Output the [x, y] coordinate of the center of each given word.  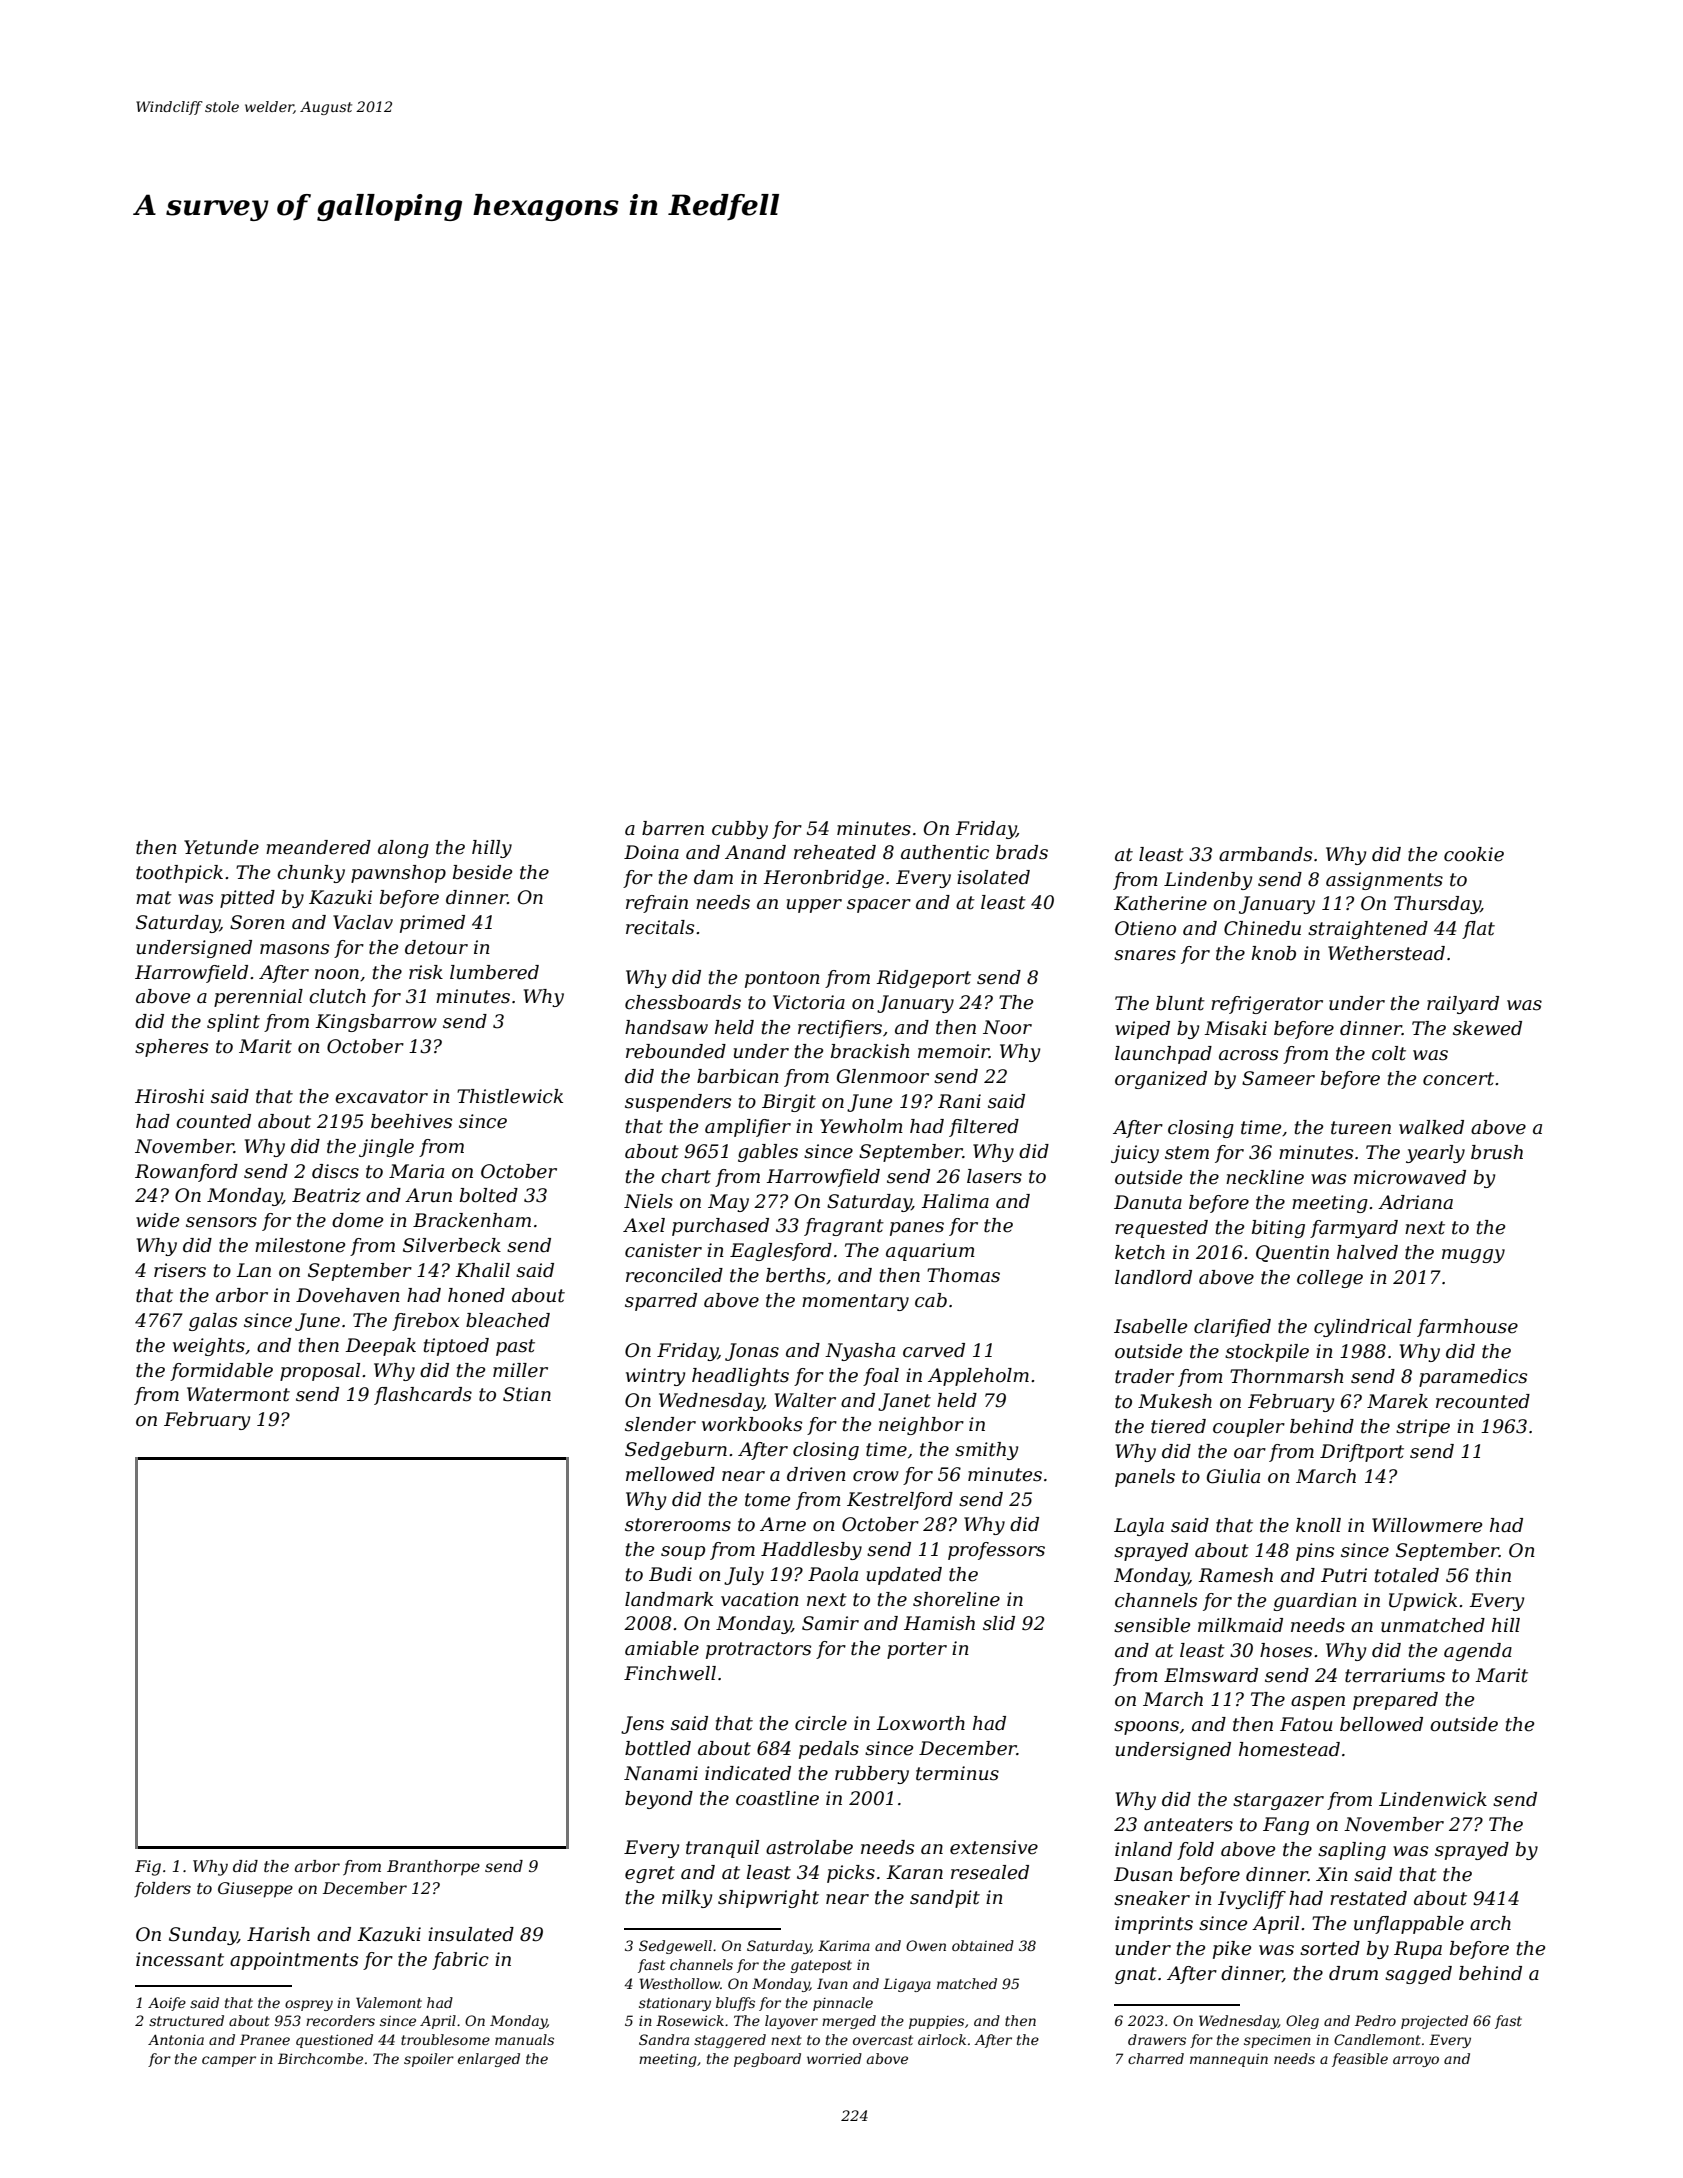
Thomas [963, 1275]
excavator [381, 1097]
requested [1161, 1229]
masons [294, 949]
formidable [221, 1372]
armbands [1265, 854]
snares [1145, 955]
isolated [993, 877]
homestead [1289, 1749]
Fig [148, 1868]
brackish [870, 1051]
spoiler [429, 2060]
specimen [1277, 2041]
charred [1156, 2058]
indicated [748, 1773]
